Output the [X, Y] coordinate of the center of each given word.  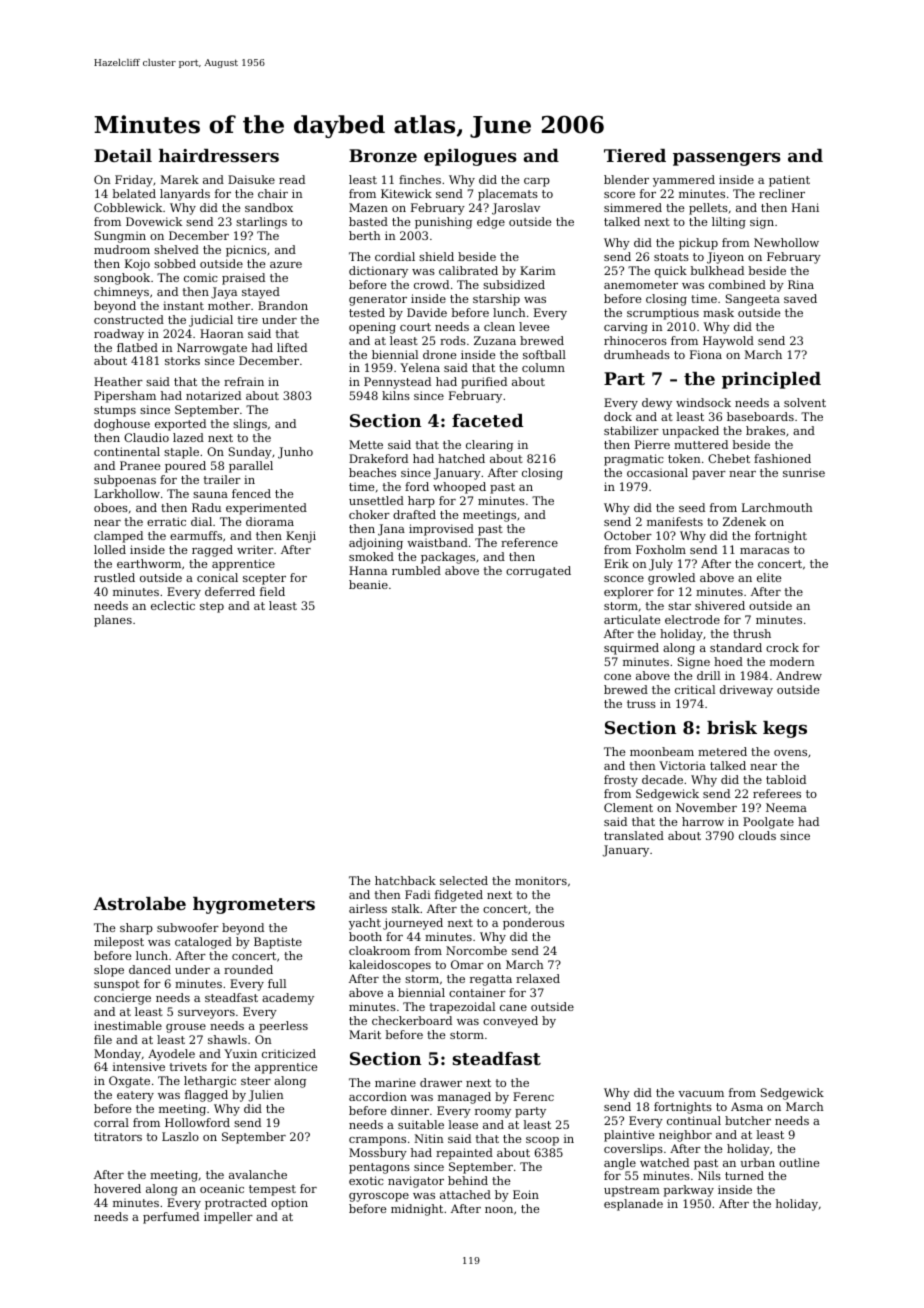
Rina [801, 284]
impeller [228, 1218]
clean [499, 326]
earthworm [149, 563]
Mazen [368, 207]
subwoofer [188, 927]
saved [800, 298]
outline [799, 1162]
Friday [134, 181]
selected [464, 880]
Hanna [368, 570]
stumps [115, 411]
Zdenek [744, 521]
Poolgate [768, 823]
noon [499, 1210]
